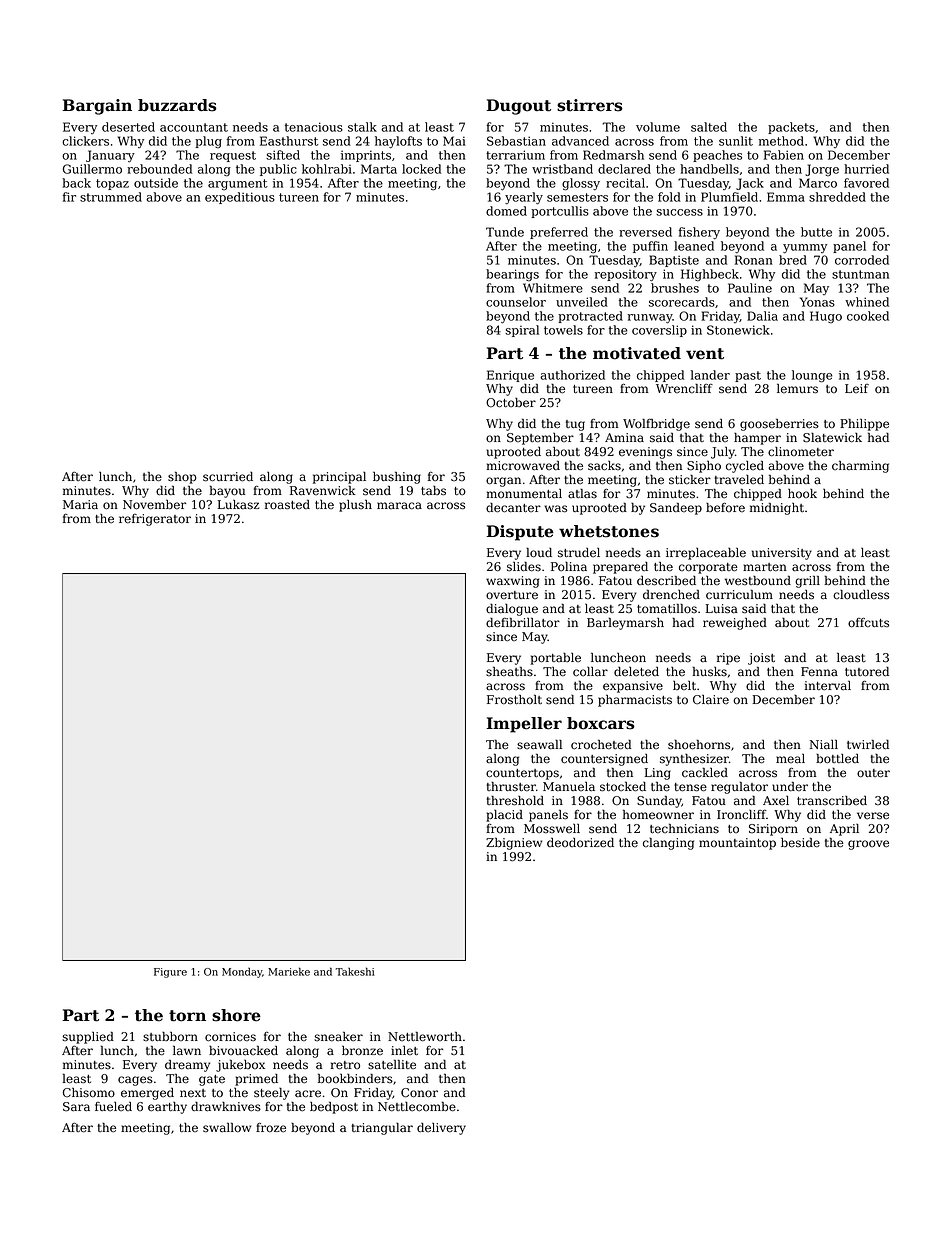 The height and width of the screenshot is (1233, 952). I want to click on beside, so click(800, 842).
